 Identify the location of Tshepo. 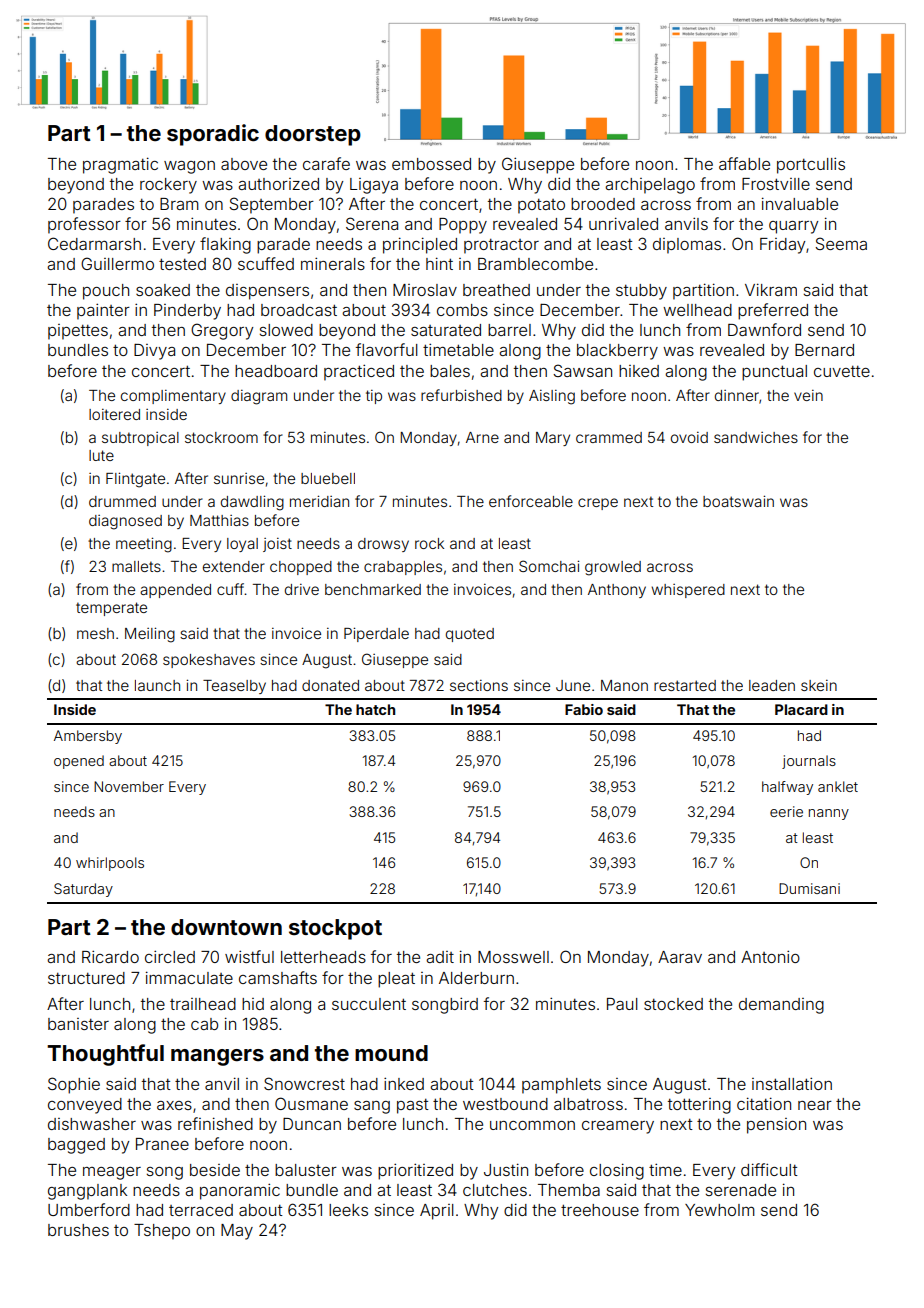
(162, 1232).
